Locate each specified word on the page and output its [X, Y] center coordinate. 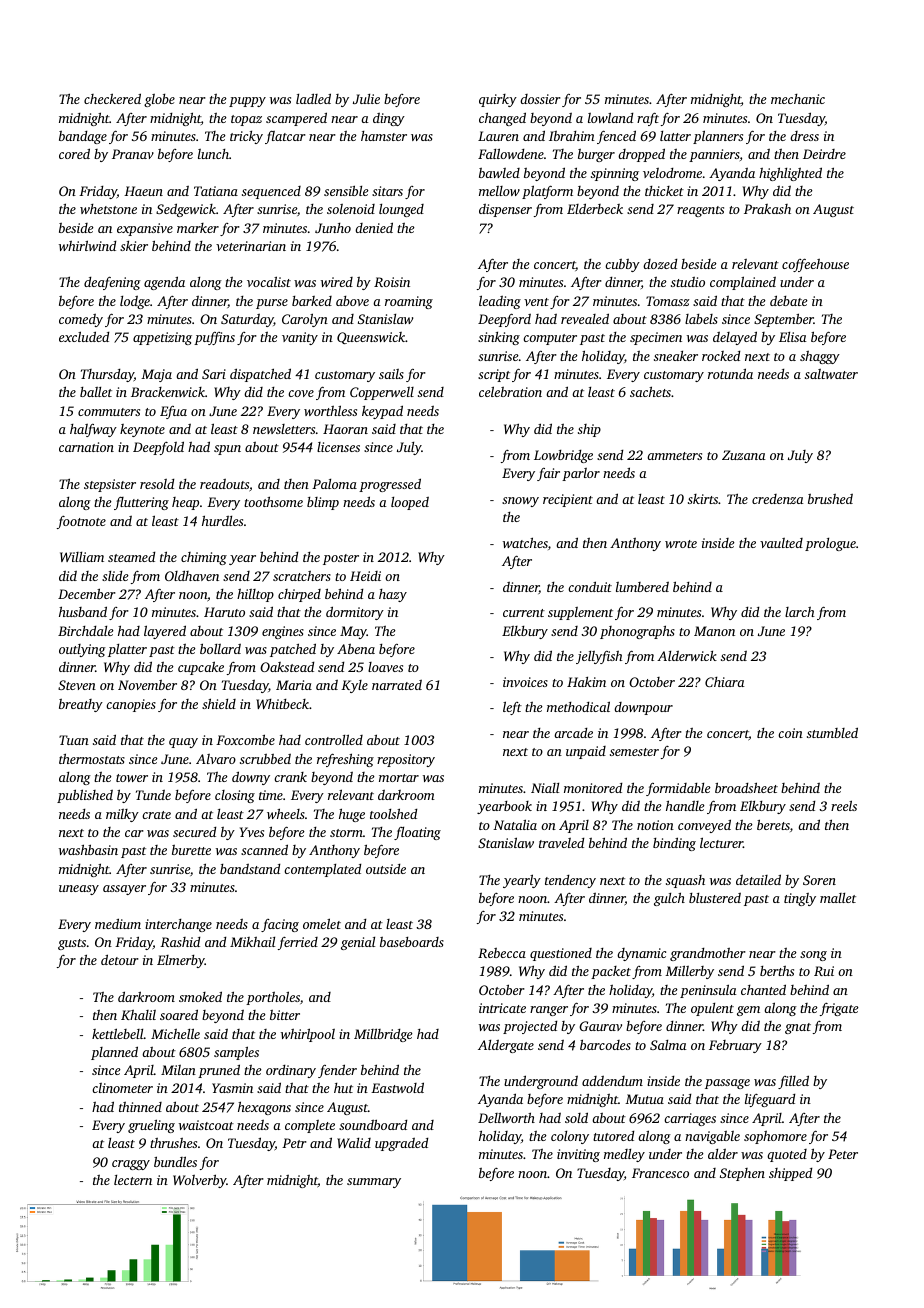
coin [790, 733]
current [524, 613]
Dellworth [506, 1117]
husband [83, 611]
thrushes [173, 1142]
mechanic [798, 99]
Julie [366, 99]
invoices [525, 682]
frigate [839, 1009]
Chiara [725, 682]
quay [183, 743]
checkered [112, 98]
